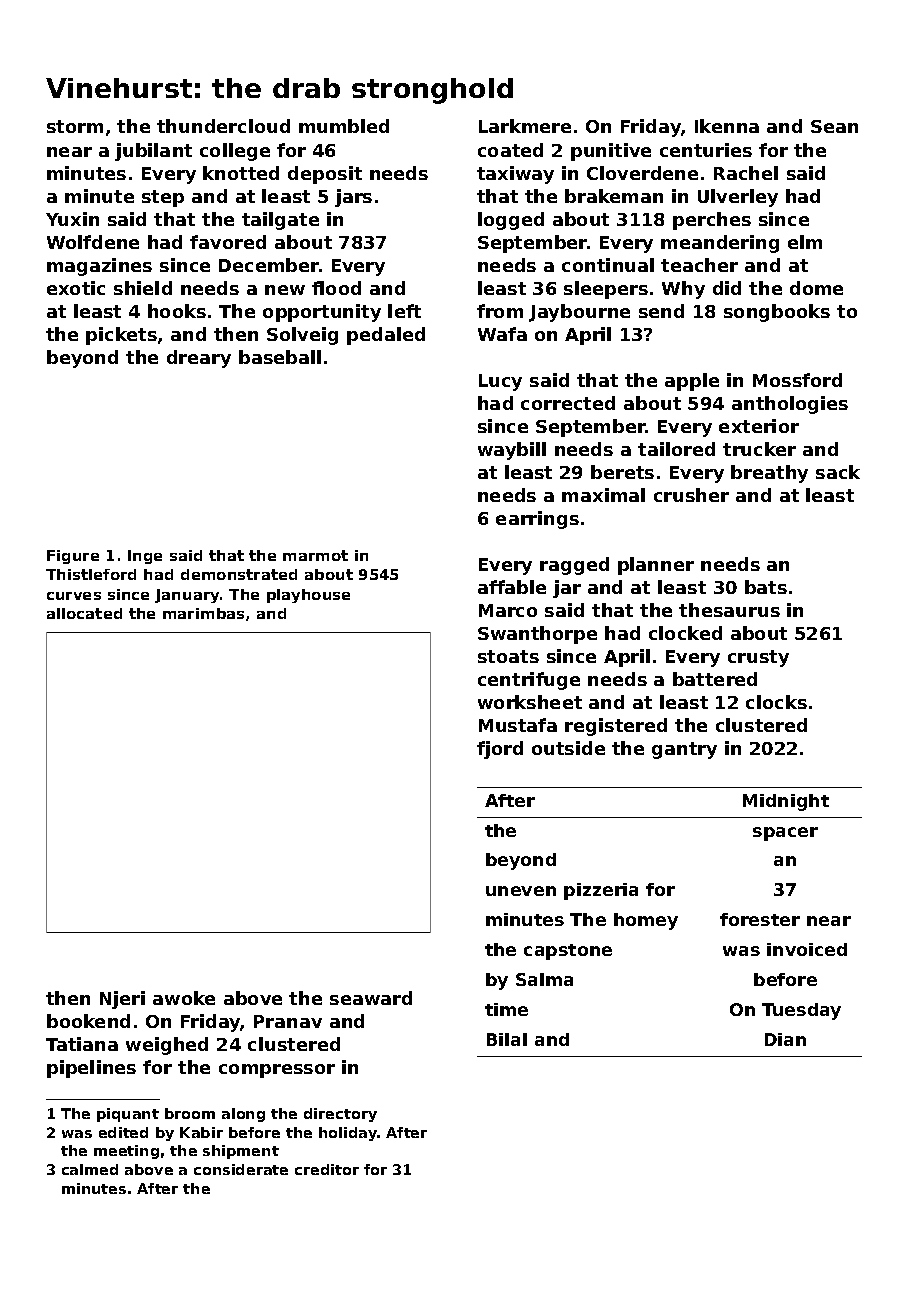  I want to click on continual, so click(608, 265).
